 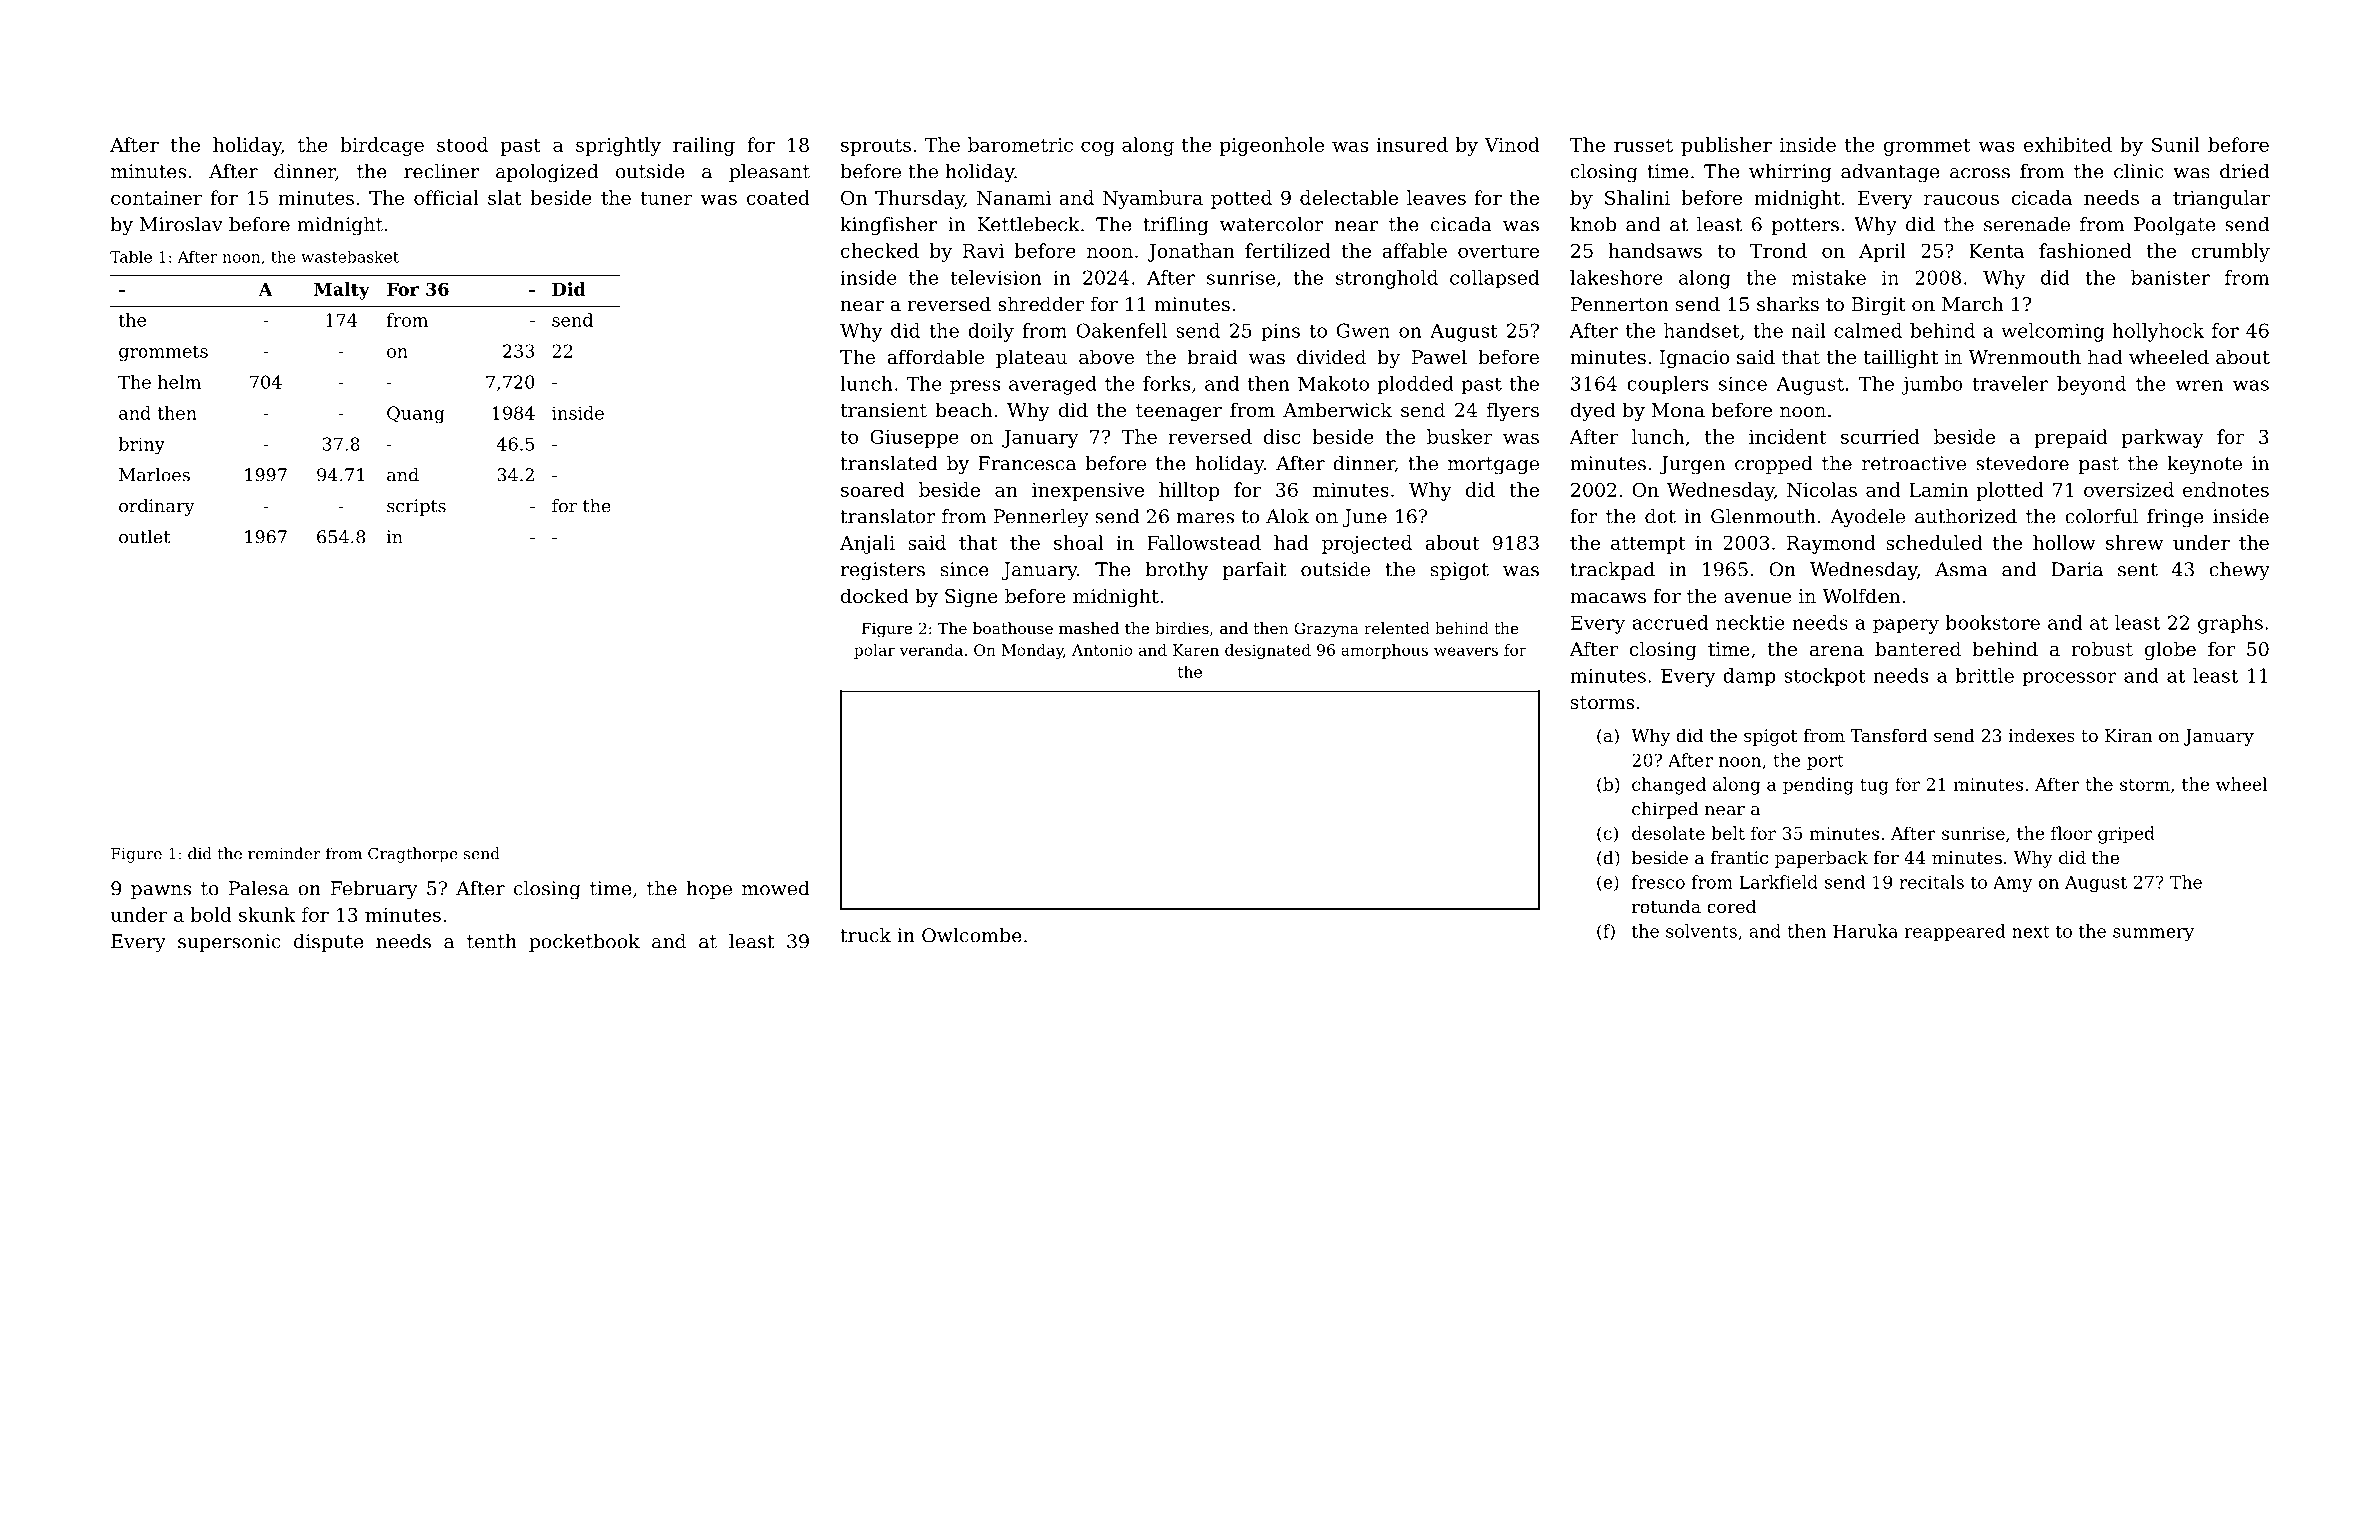 What do you see at coordinates (2174, 226) in the document?
I see `Poolgate` at bounding box center [2174, 226].
